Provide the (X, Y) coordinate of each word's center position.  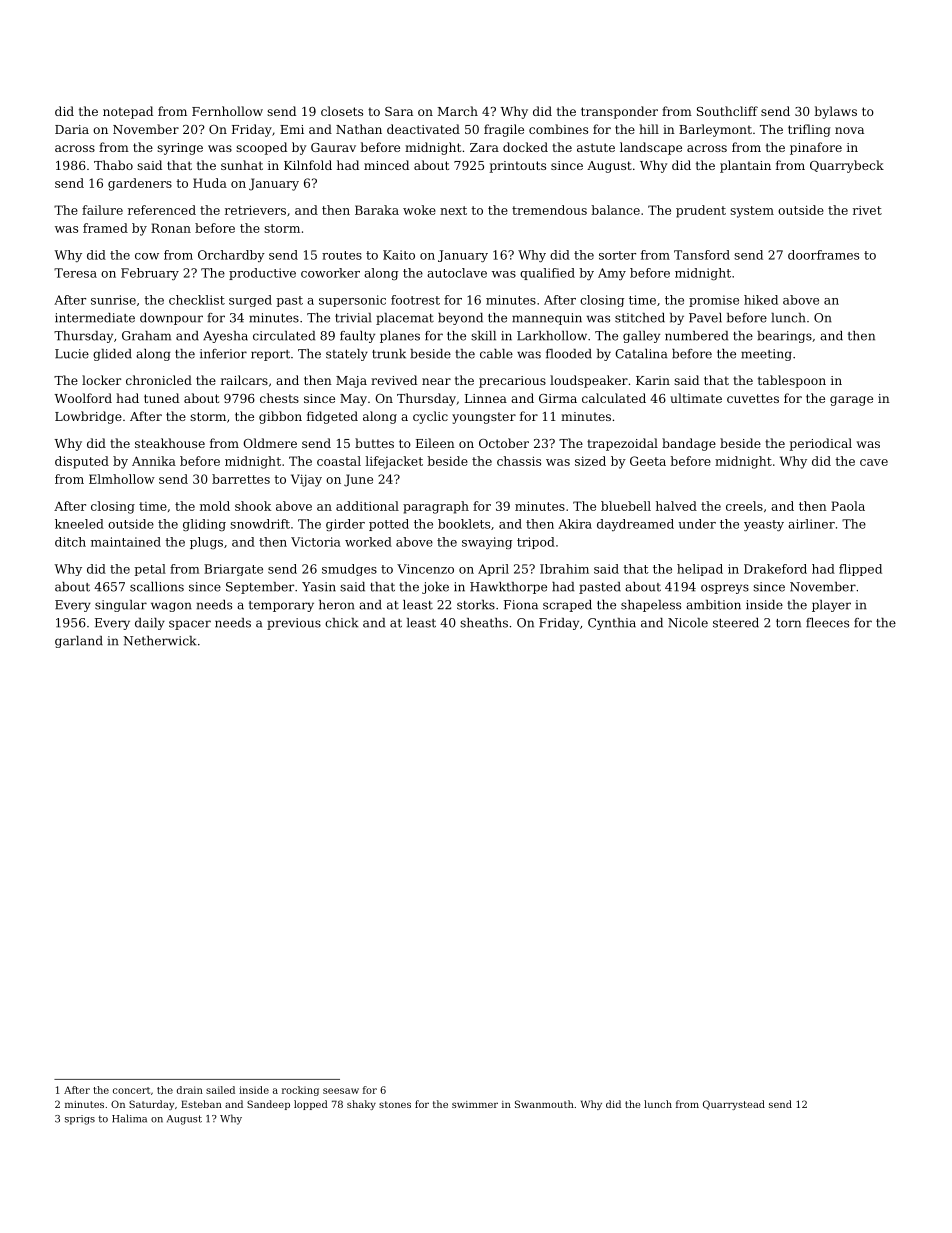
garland (79, 642)
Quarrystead (734, 1105)
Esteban (201, 1104)
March (458, 111)
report (270, 355)
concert (131, 1090)
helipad (700, 570)
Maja (351, 382)
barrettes (241, 479)
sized (590, 461)
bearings (784, 337)
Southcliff (727, 111)
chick (341, 623)
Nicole (688, 623)
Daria (72, 129)
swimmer (475, 1104)
